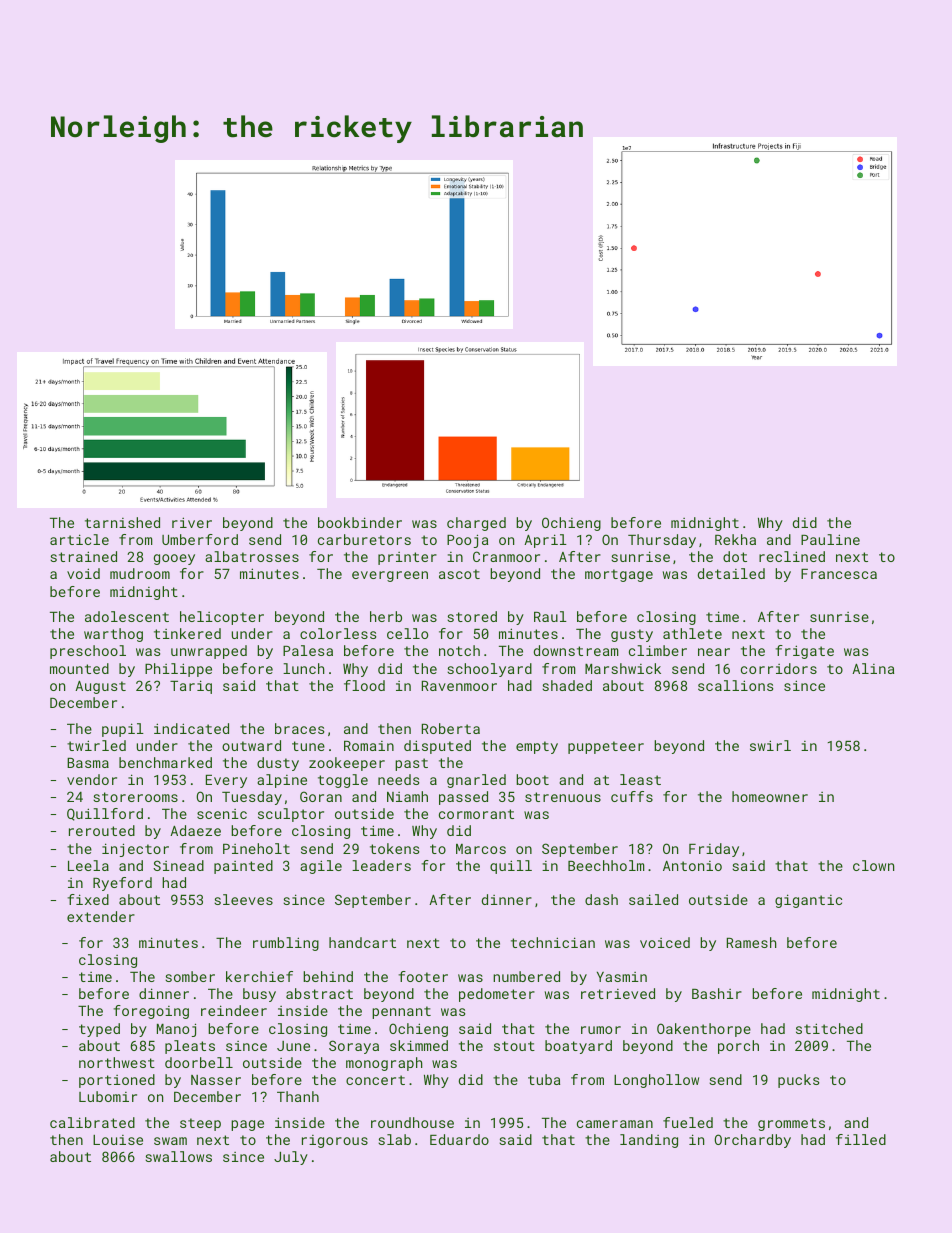 This document has width=952, height=1233. What do you see at coordinates (752, 1141) in the document?
I see `Orchardby` at bounding box center [752, 1141].
